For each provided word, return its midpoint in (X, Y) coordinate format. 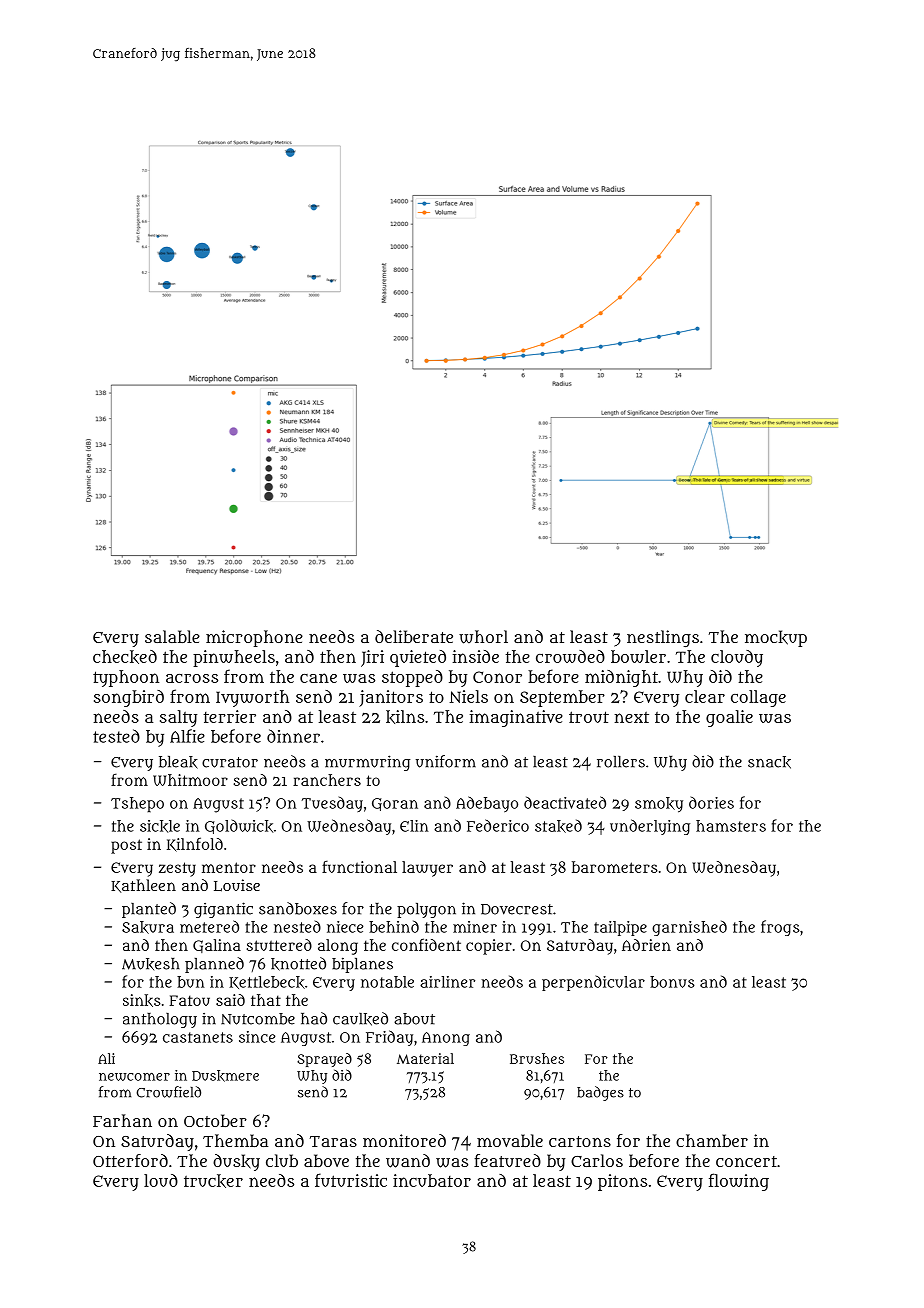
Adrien (646, 945)
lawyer (427, 869)
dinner (293, 736)
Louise (237, 885)
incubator (432, 1180)
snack (769, 762)
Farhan (122, 1120)
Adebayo (487, 804)
